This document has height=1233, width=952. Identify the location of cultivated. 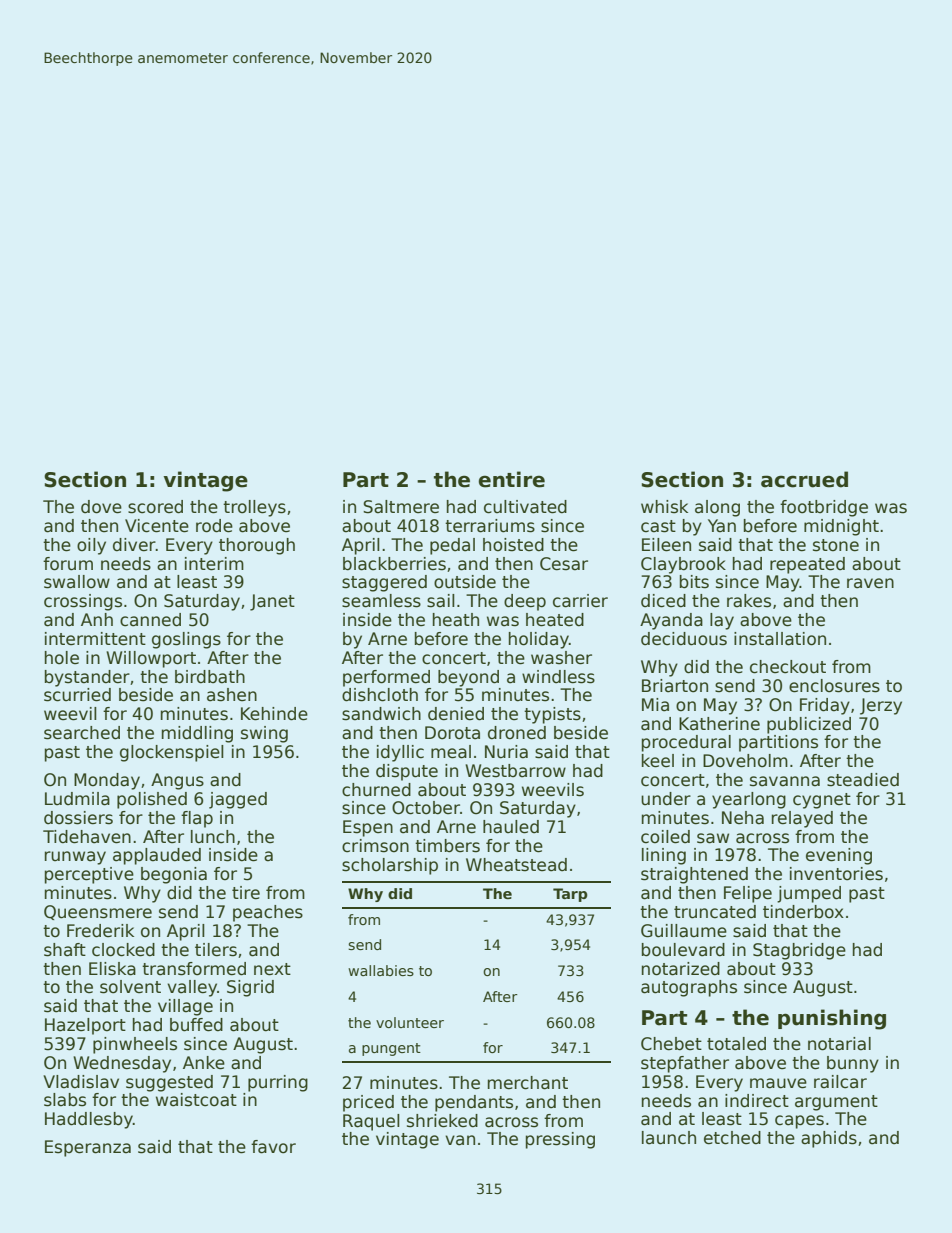
(525, 507).
